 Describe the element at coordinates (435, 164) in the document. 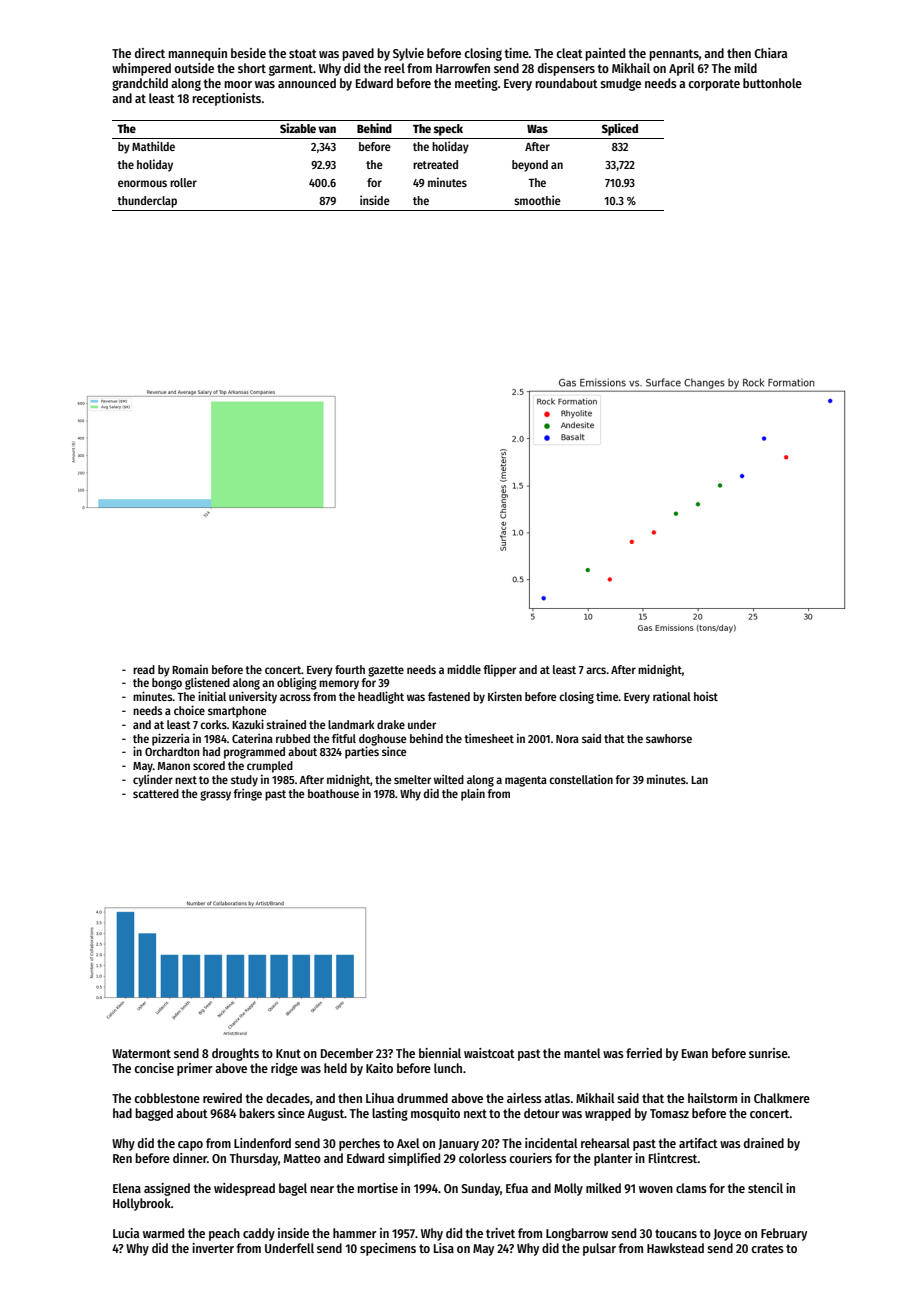

I see `retreated` at that location.
